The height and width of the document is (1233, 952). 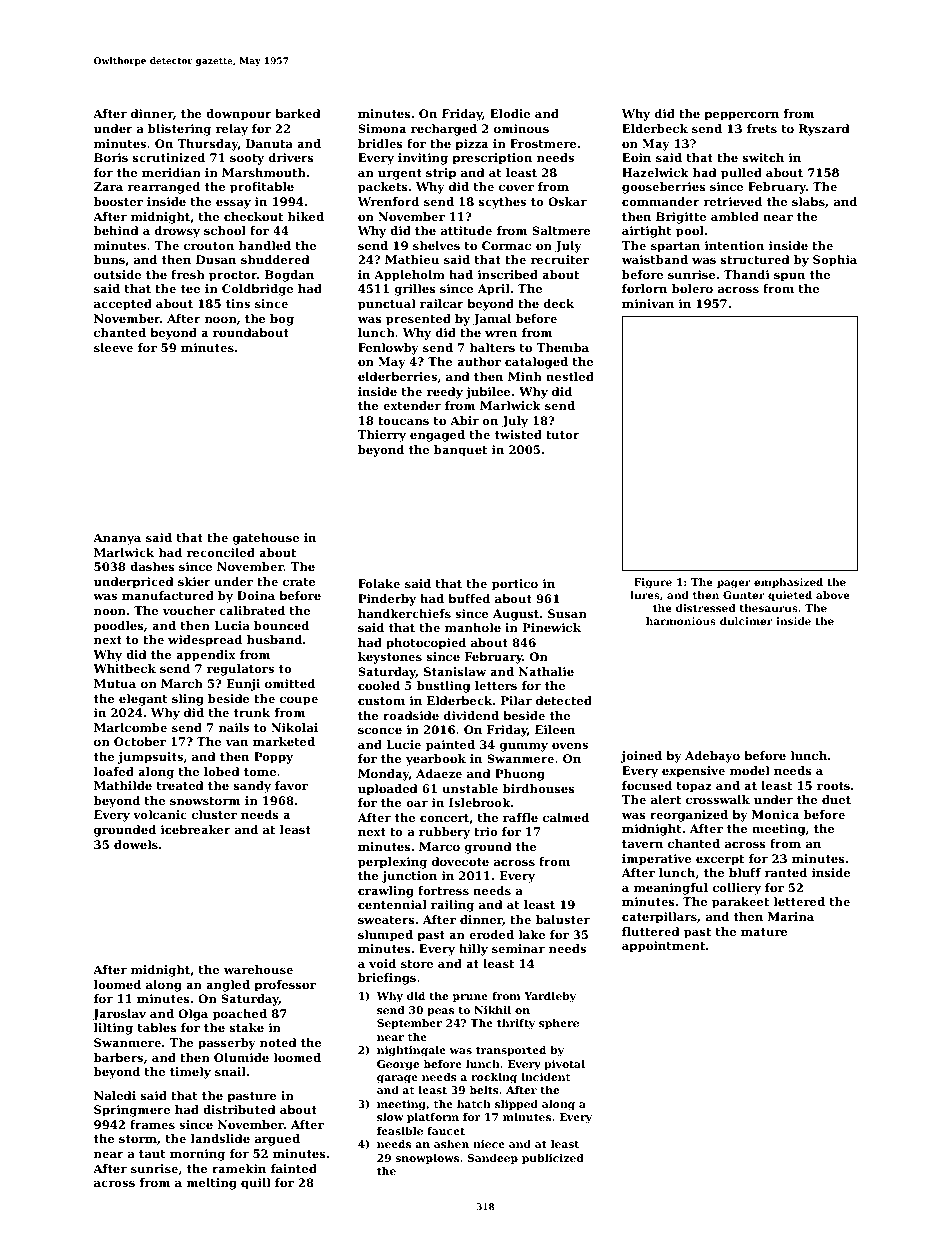 I want to click on gatehouse, so click(x=266, y=539).
